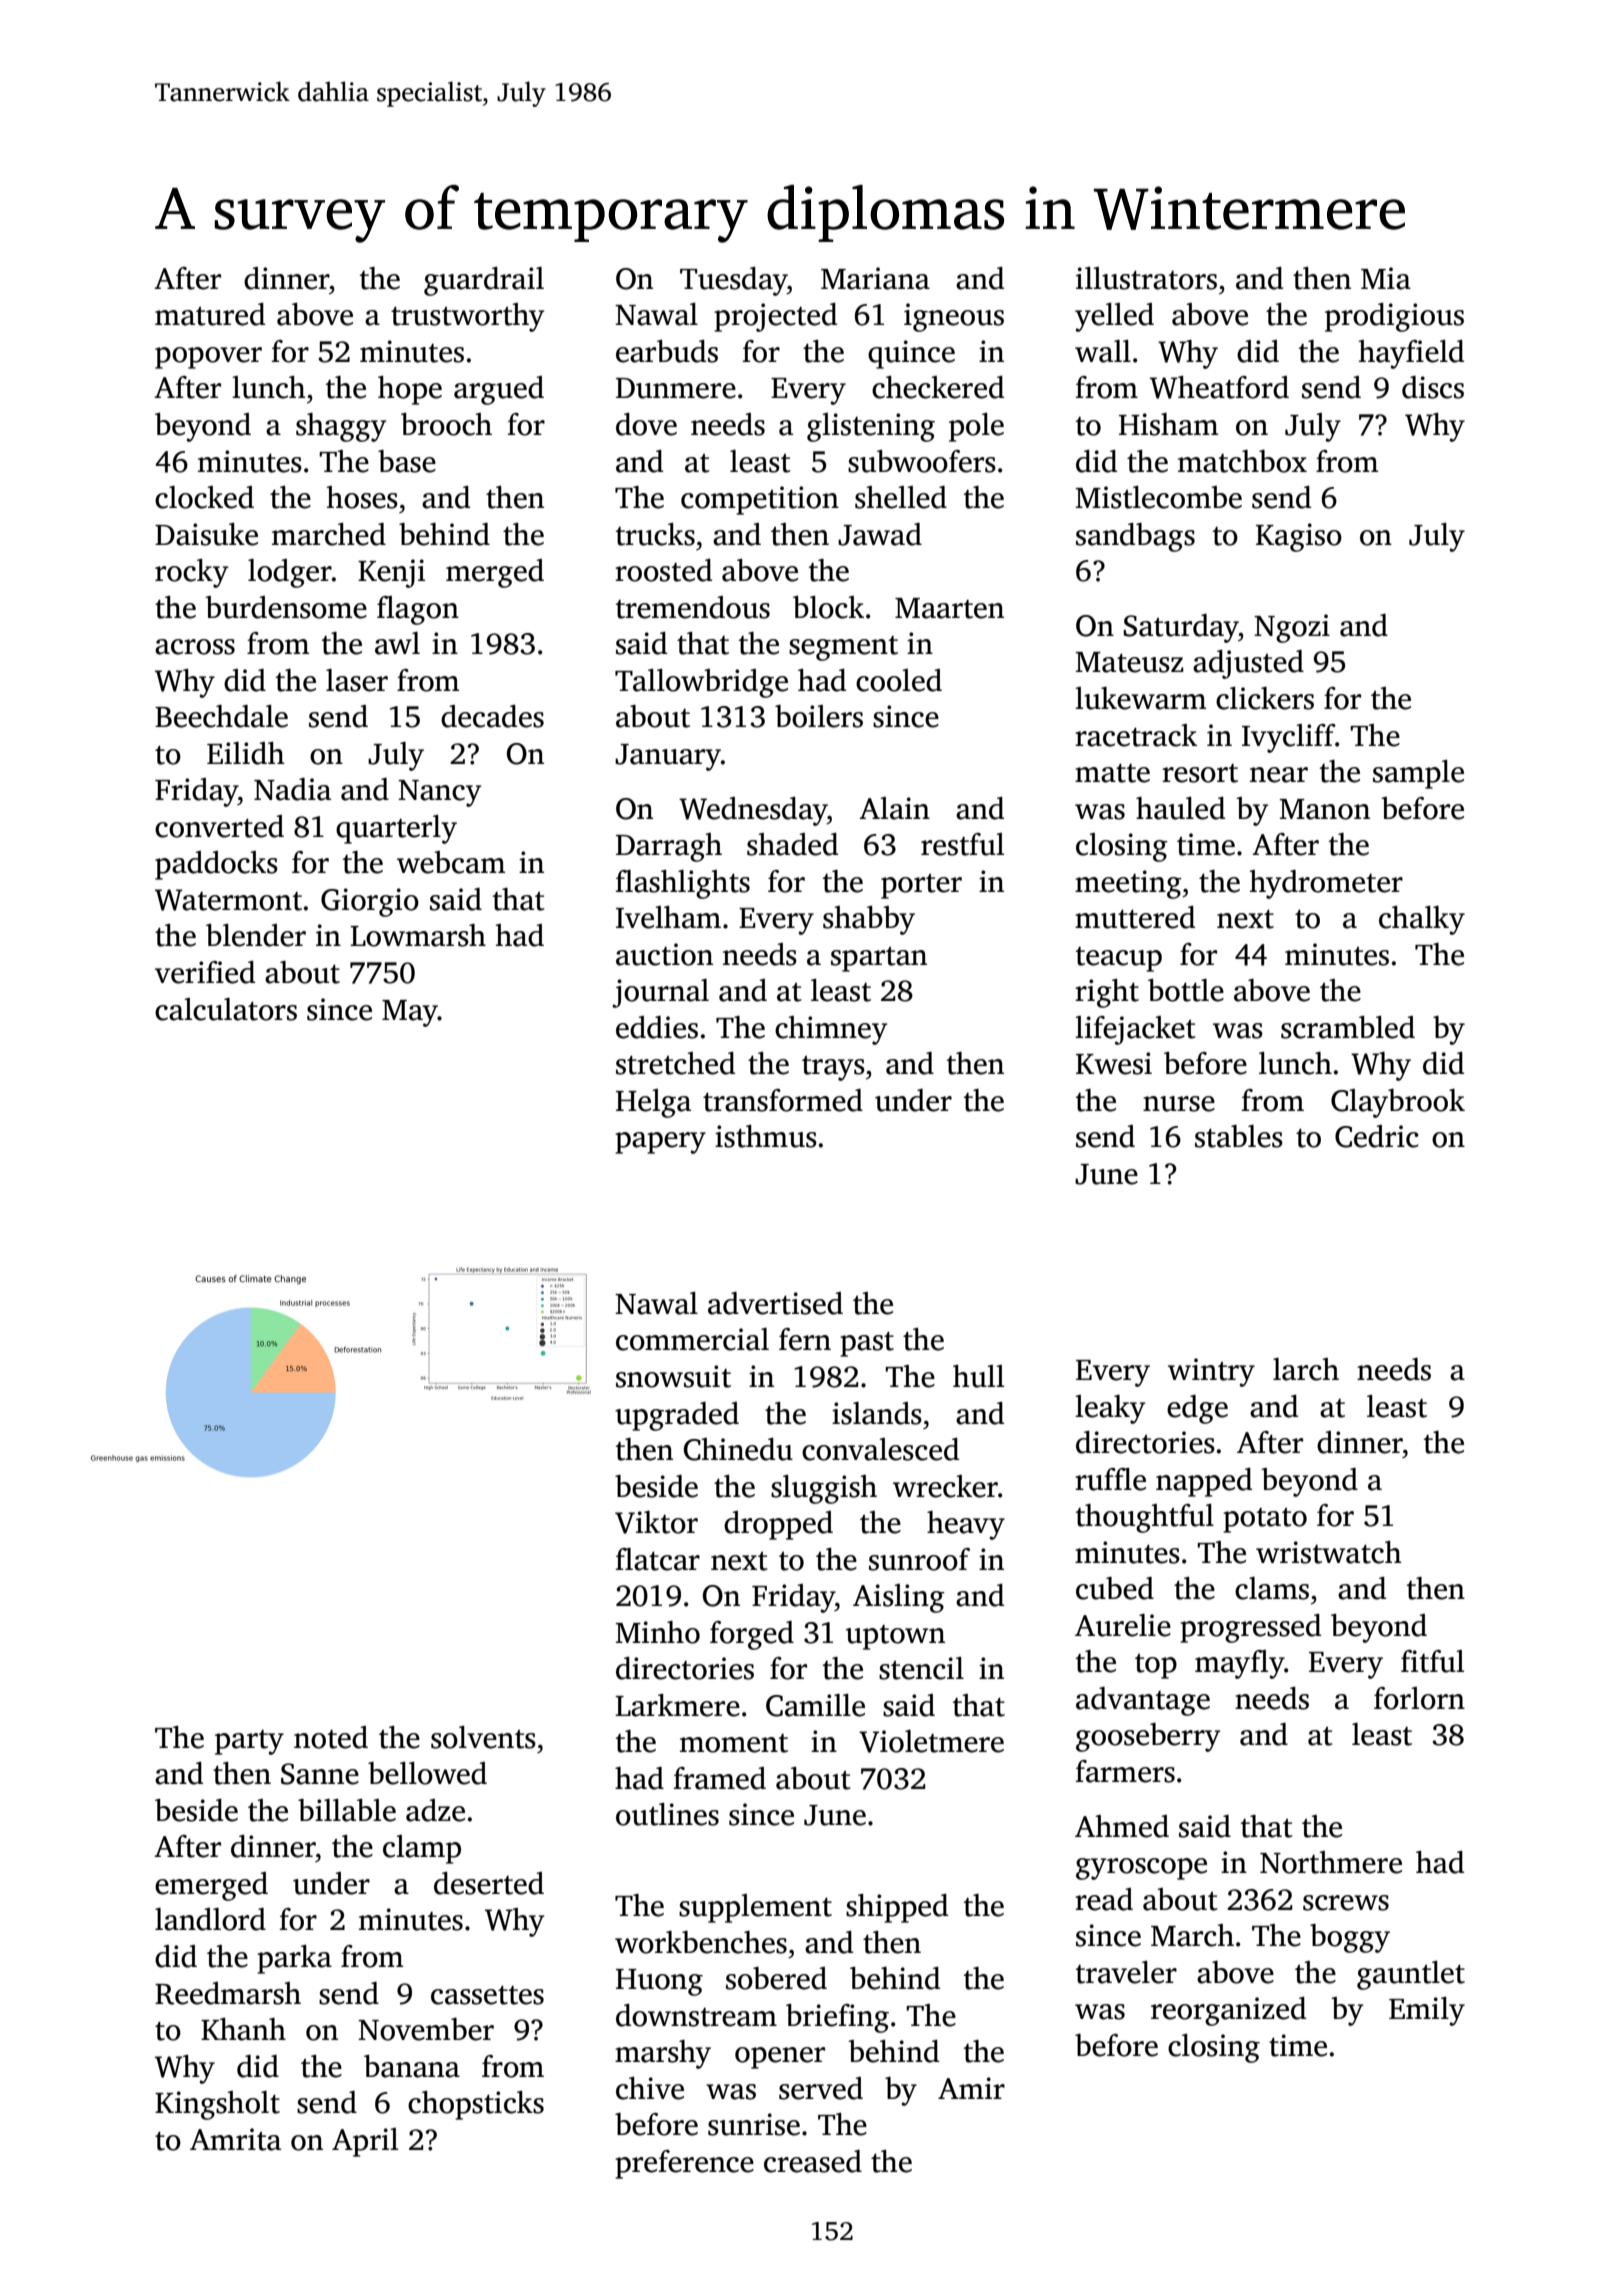 This document has width=1620, height=2292. What do you see at coordinates (1103, 351) in the document?
I see `wall` at bounding box center [1103, 351].
